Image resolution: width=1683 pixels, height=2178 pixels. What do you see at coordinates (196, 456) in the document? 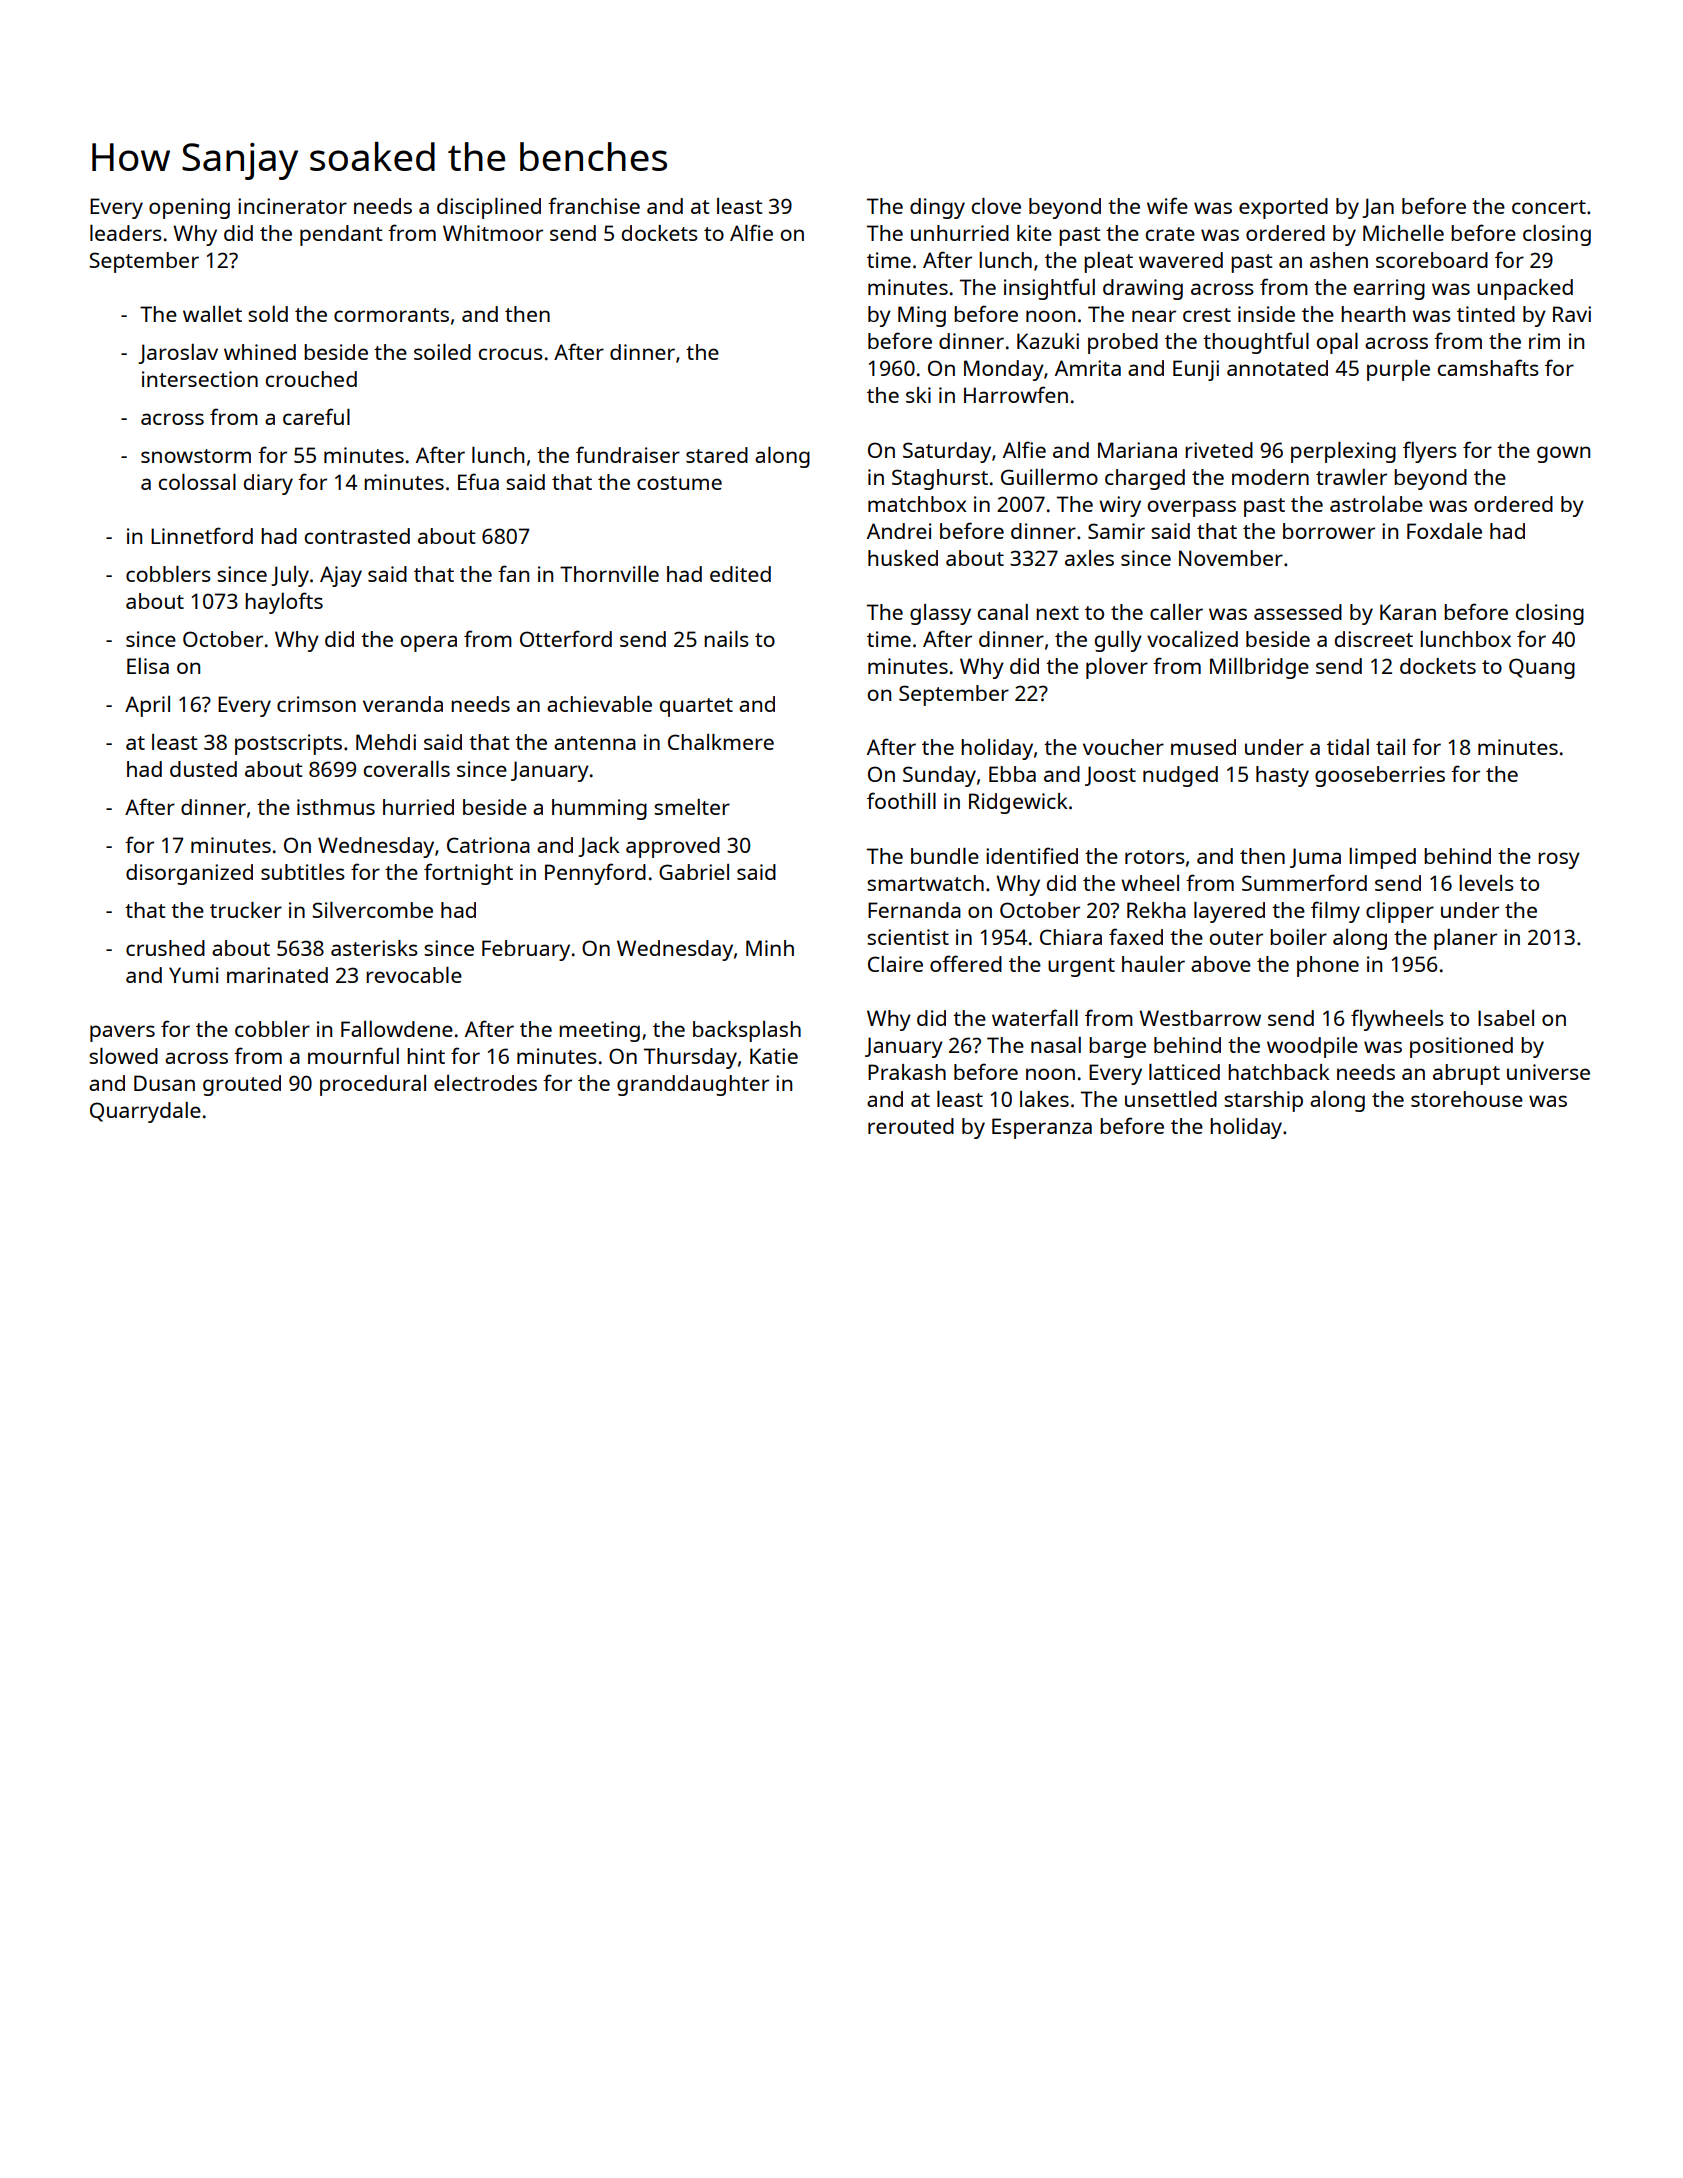
I see `snowstorm` at bounding box center [196, 456].
